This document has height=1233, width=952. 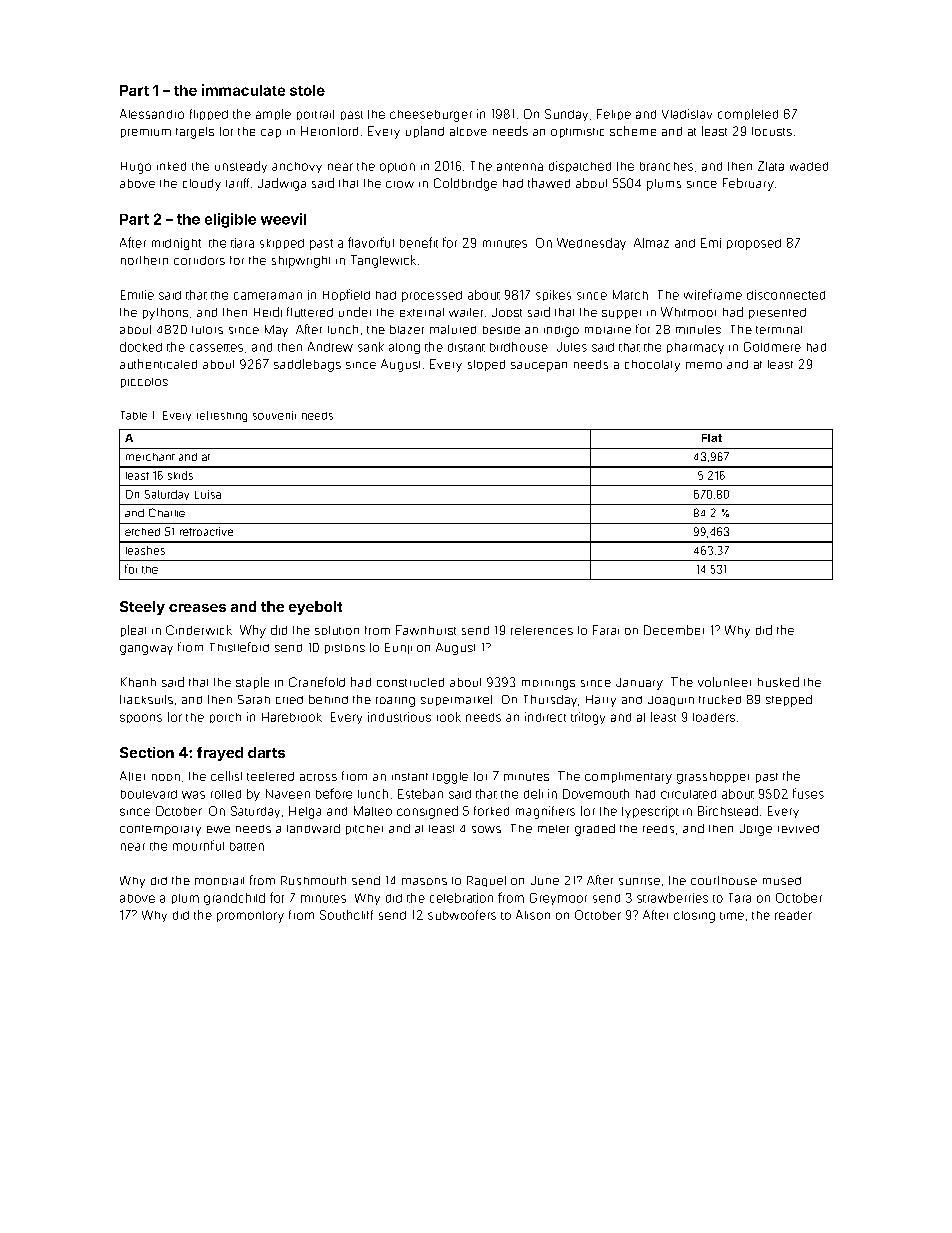 What do you see at coordinates (772, 347) in the document?
I see `Goldmere` at bounding box center [772, 347].
